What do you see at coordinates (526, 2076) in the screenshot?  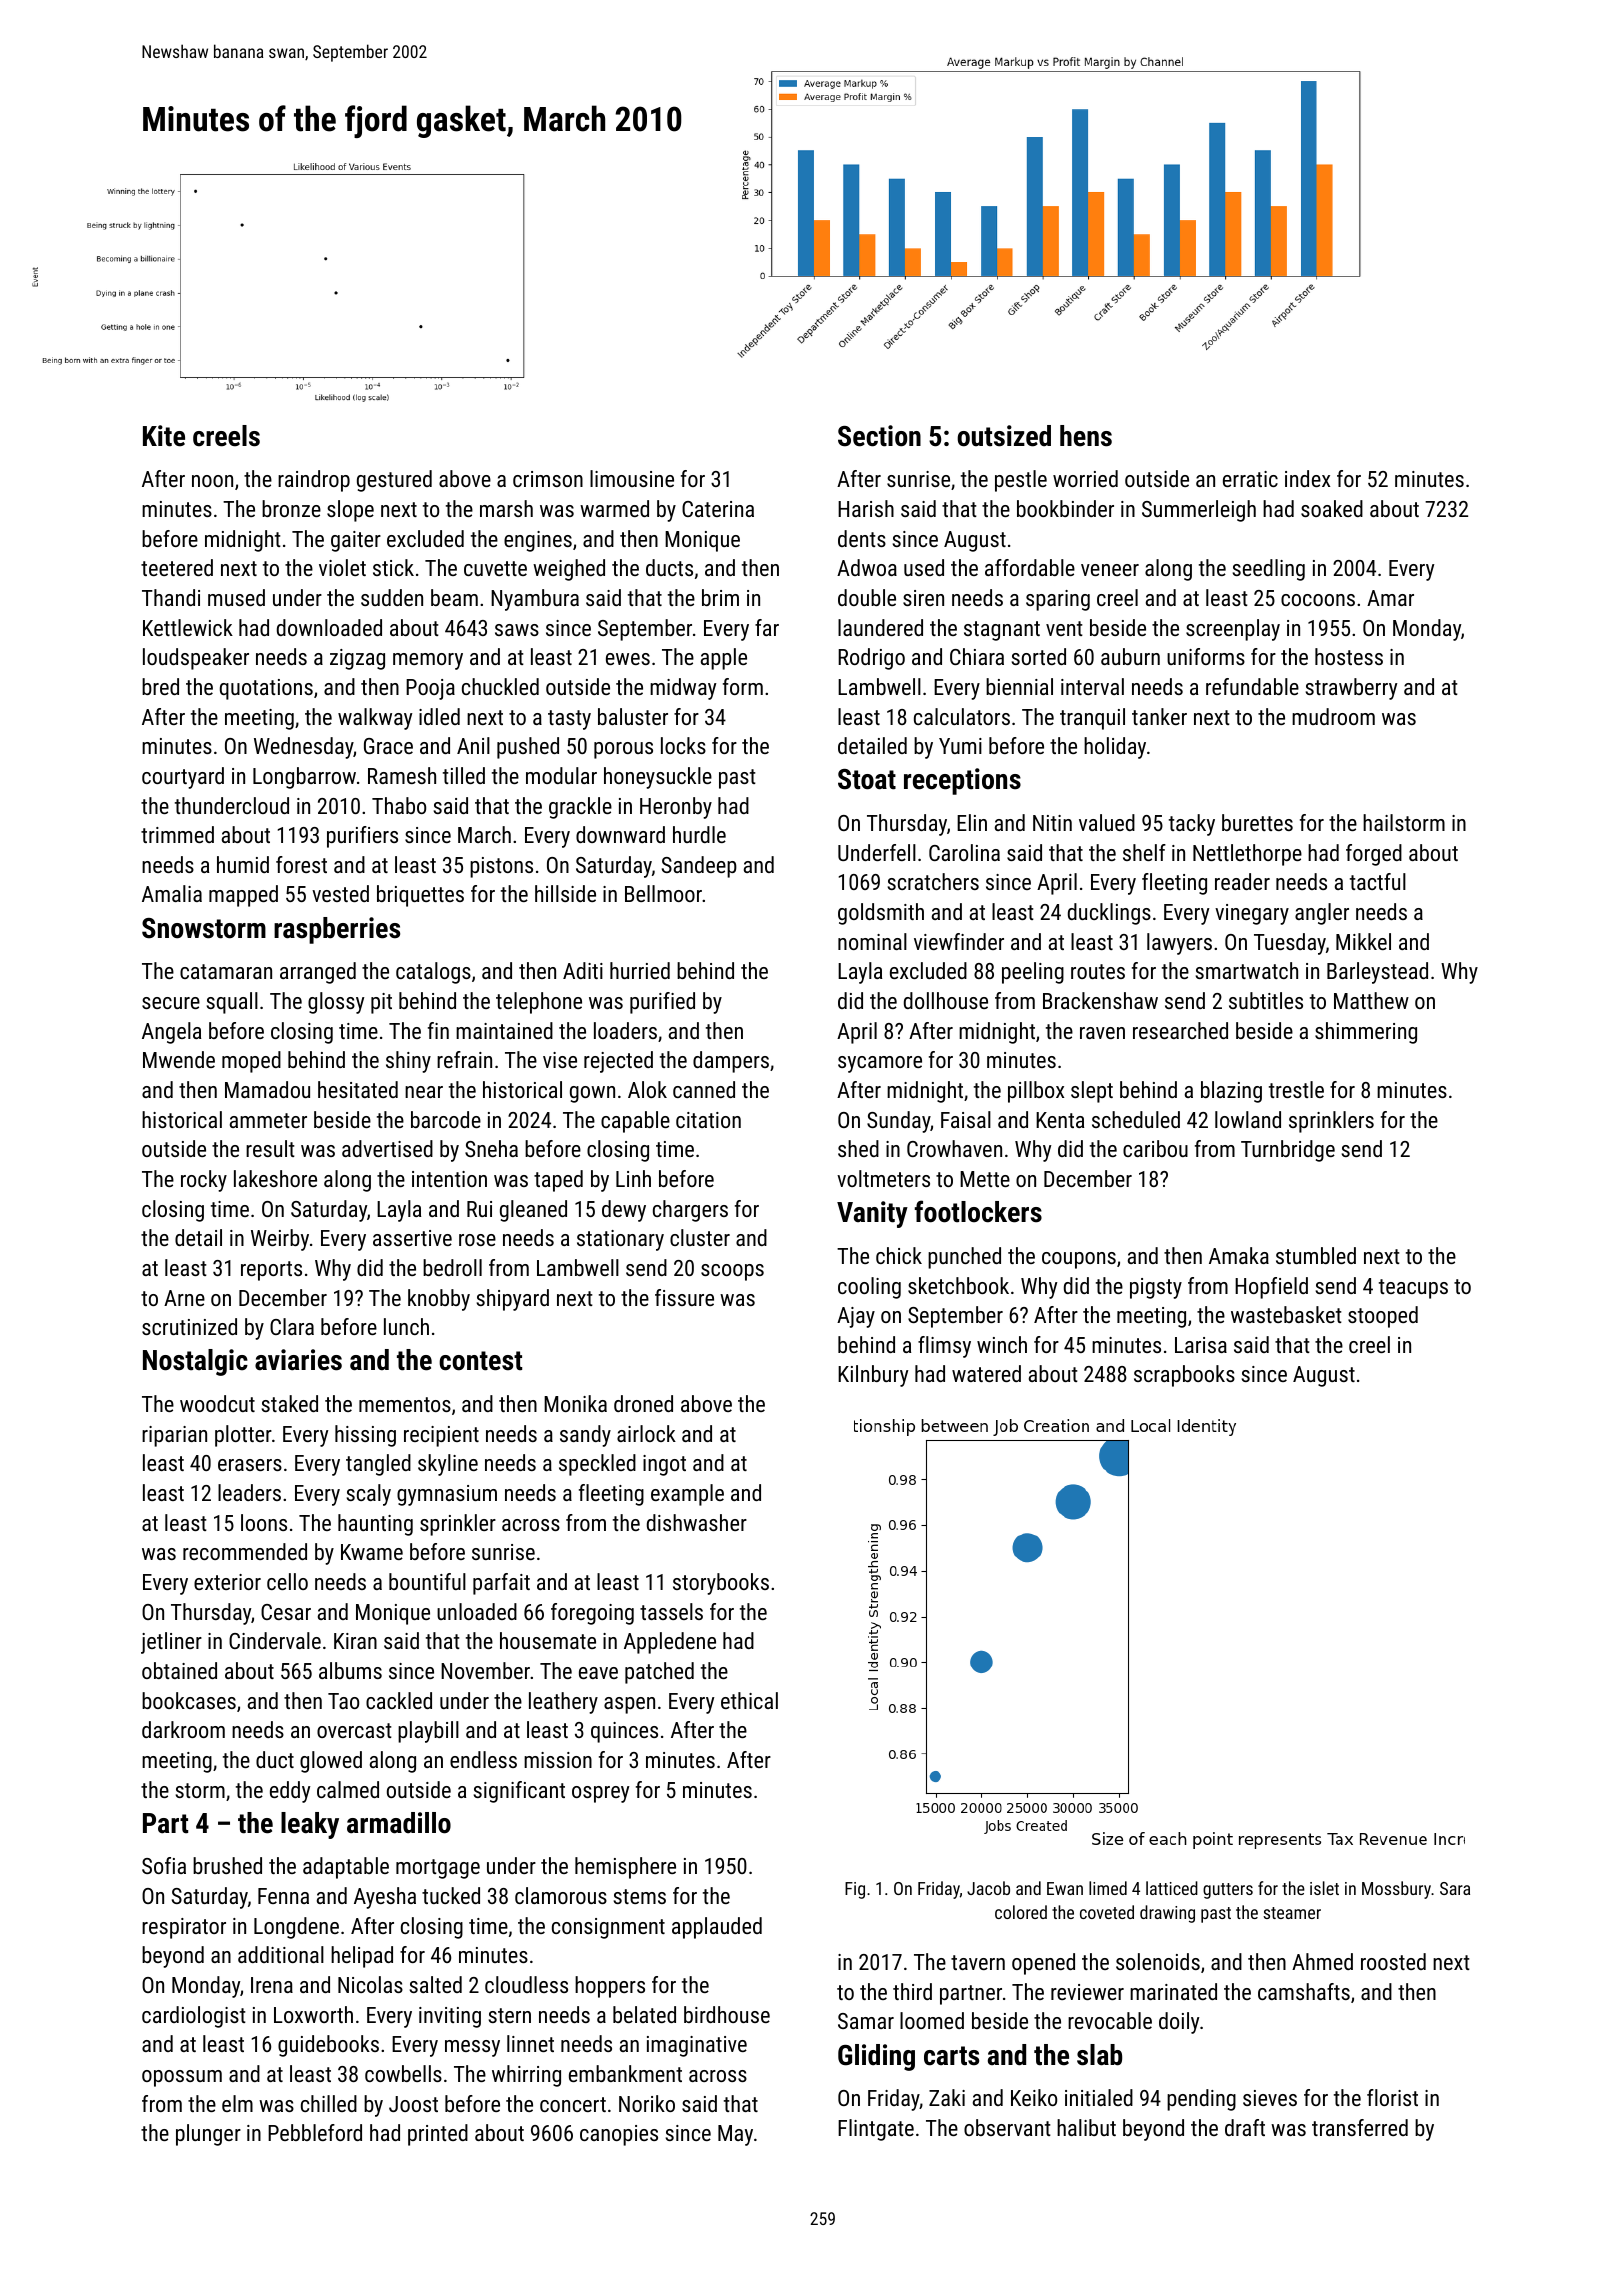 I see `whirring` at bounding box center [526, 2076].
